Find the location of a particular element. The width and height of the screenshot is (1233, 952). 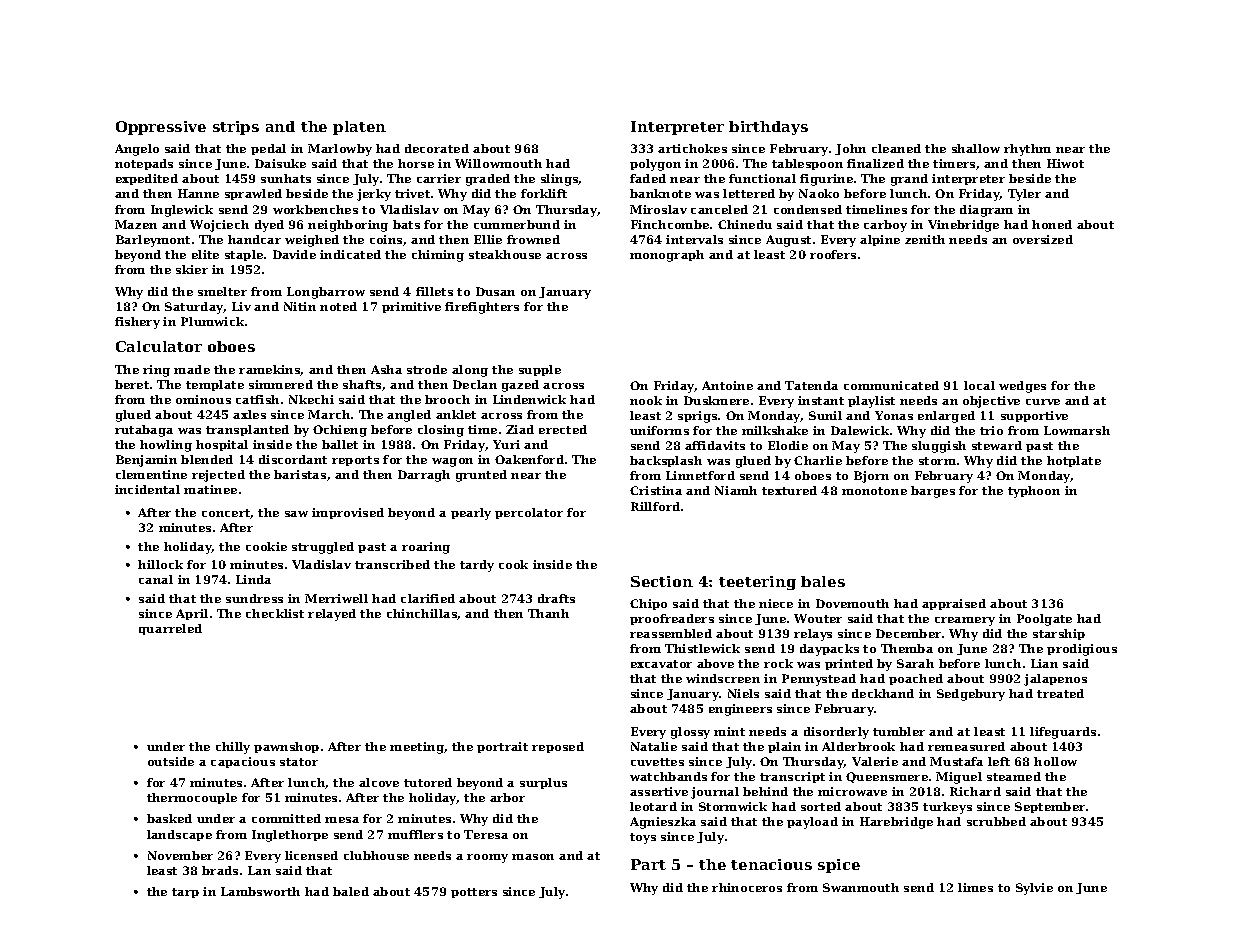

Sedgebury is located at coordinates (971, 695).
